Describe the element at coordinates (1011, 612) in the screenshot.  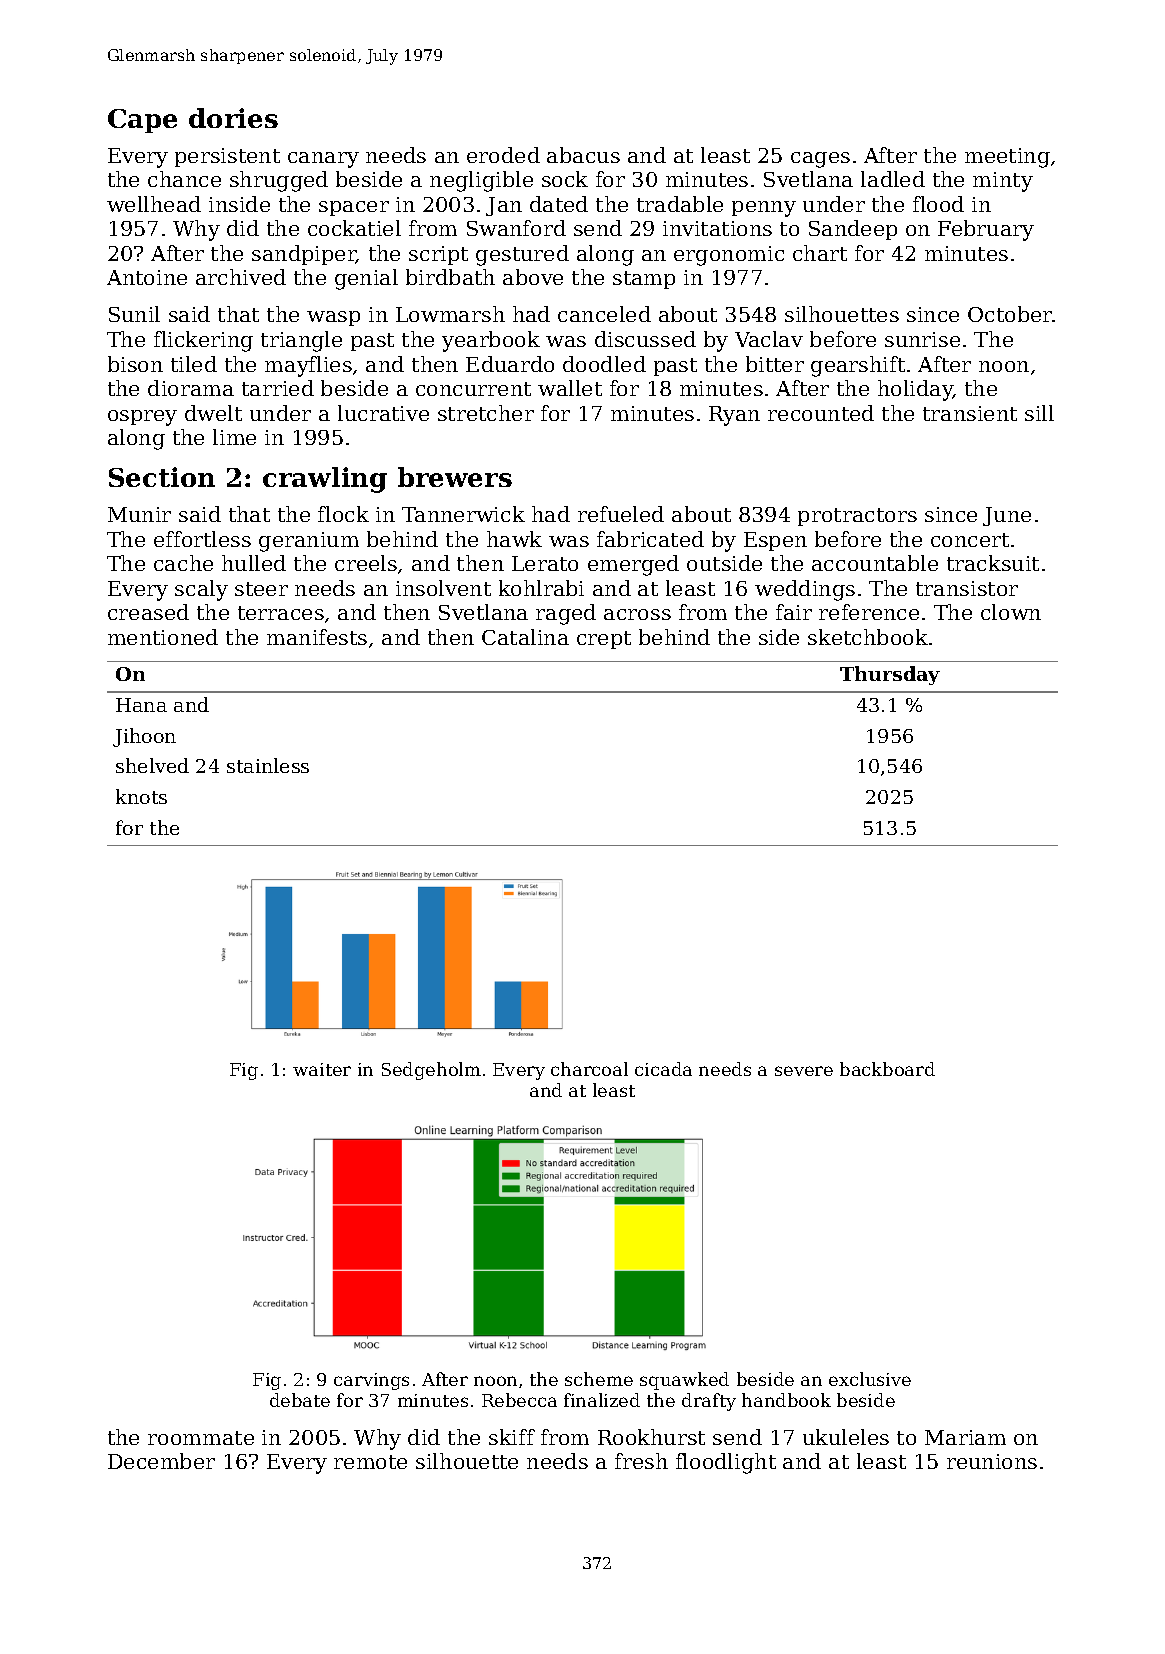
I see `clown` at that location.
